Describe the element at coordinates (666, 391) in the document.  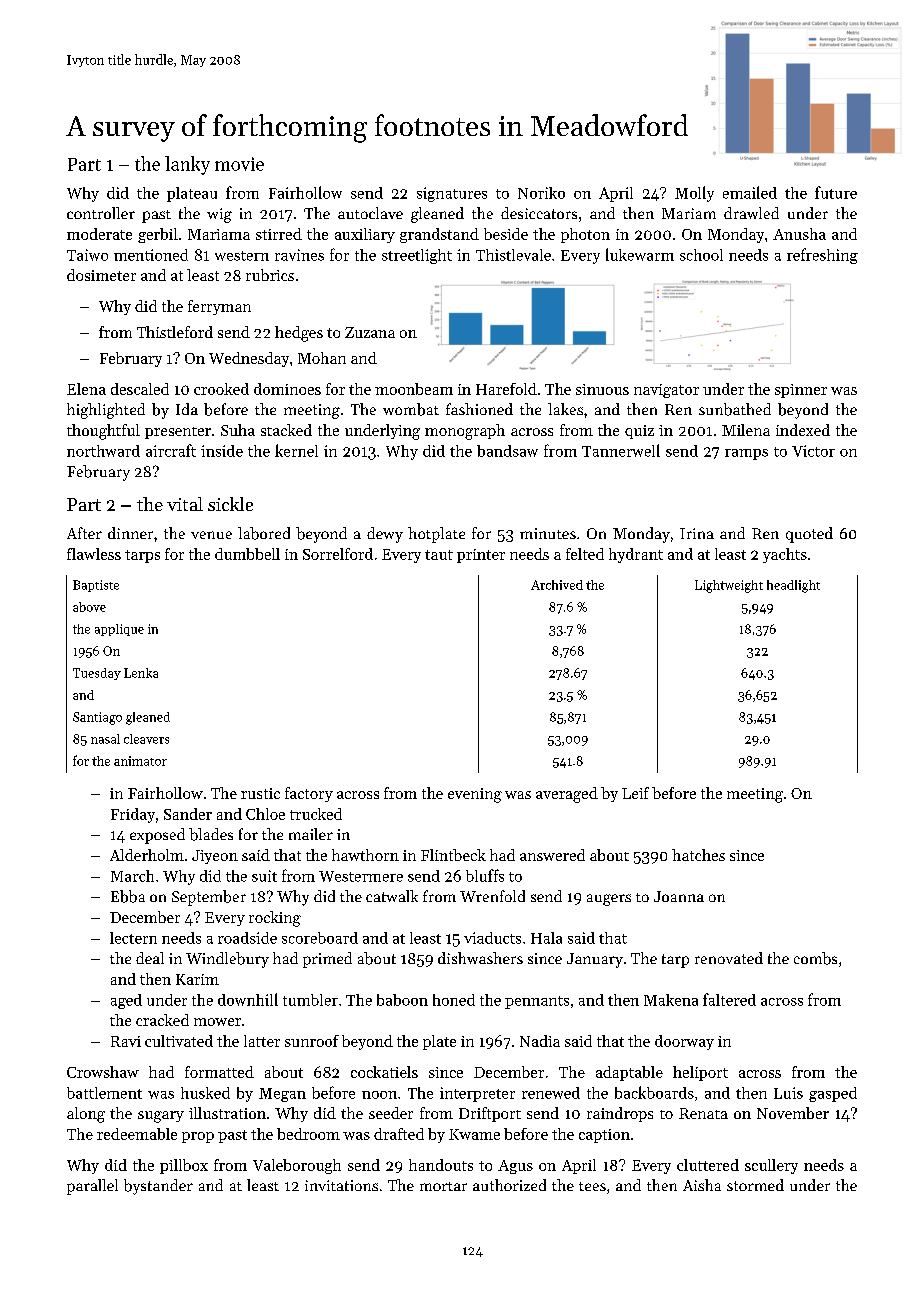
I see `navigator` at that location.
